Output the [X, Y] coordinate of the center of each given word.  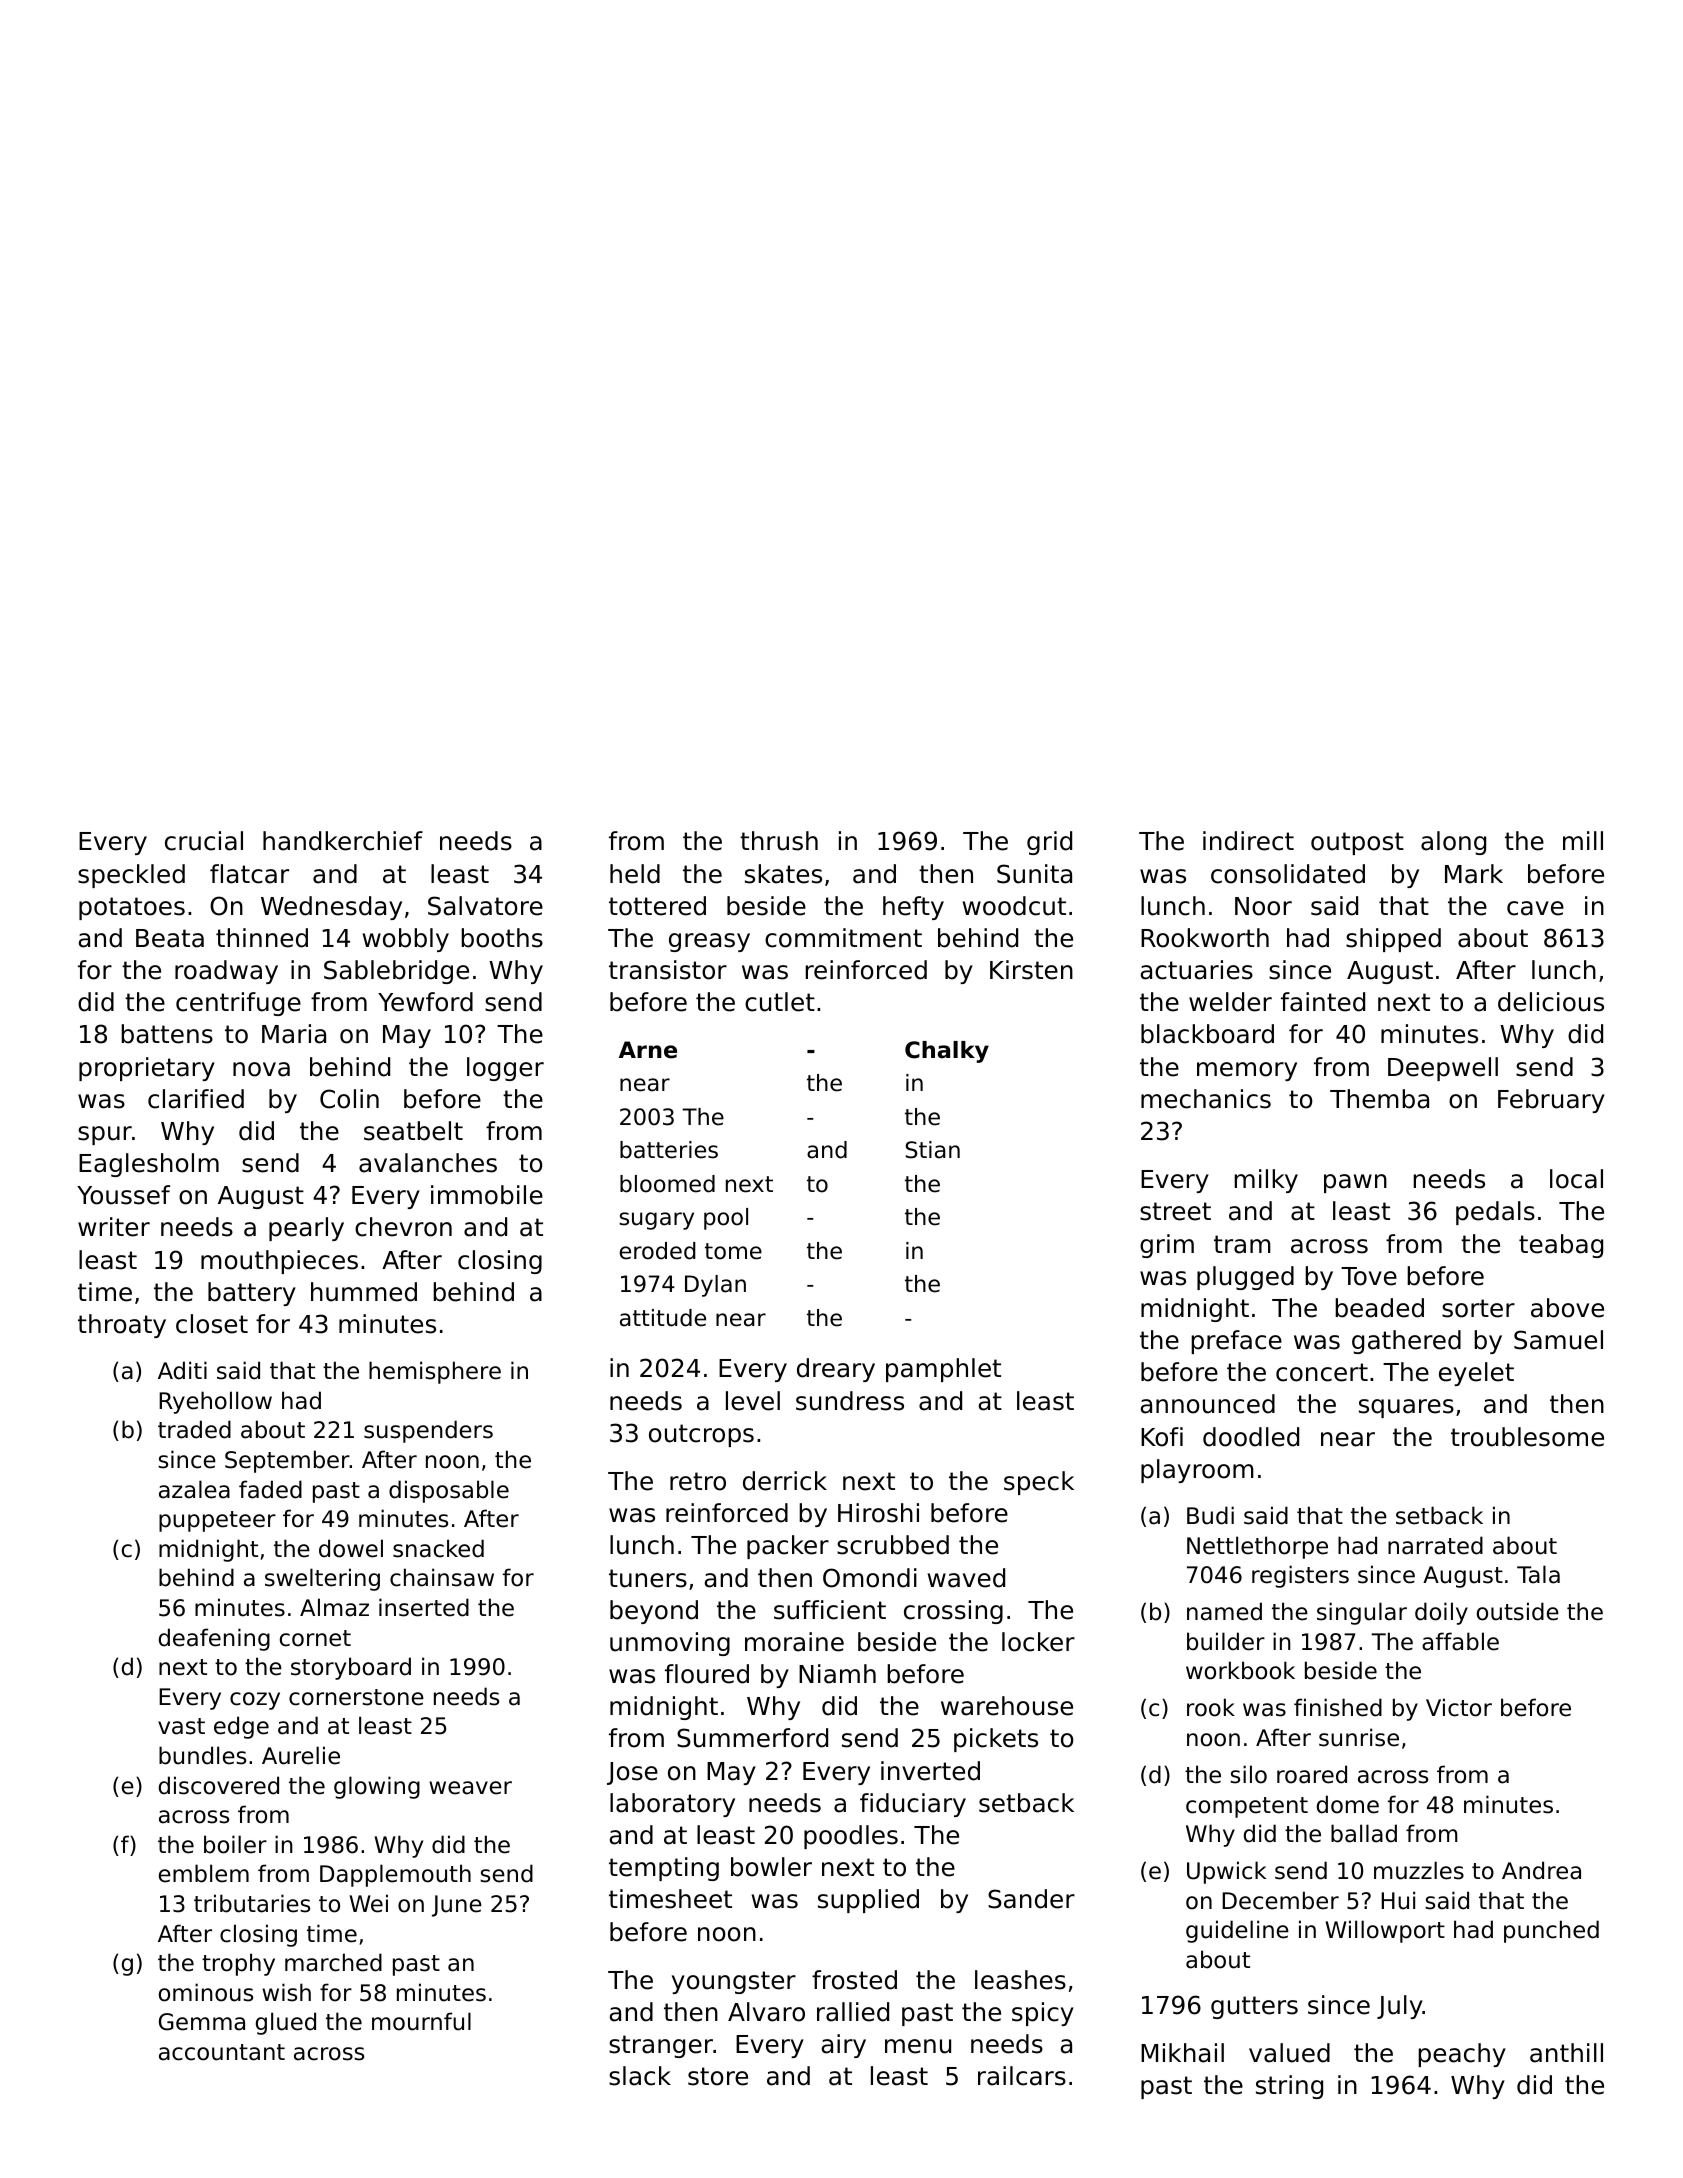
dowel [351, 1548]
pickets [996, 1740]
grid [1049, 843]
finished [1338, 1707]
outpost [1357, 843]
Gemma [202, 2022]
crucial [204, 841]
